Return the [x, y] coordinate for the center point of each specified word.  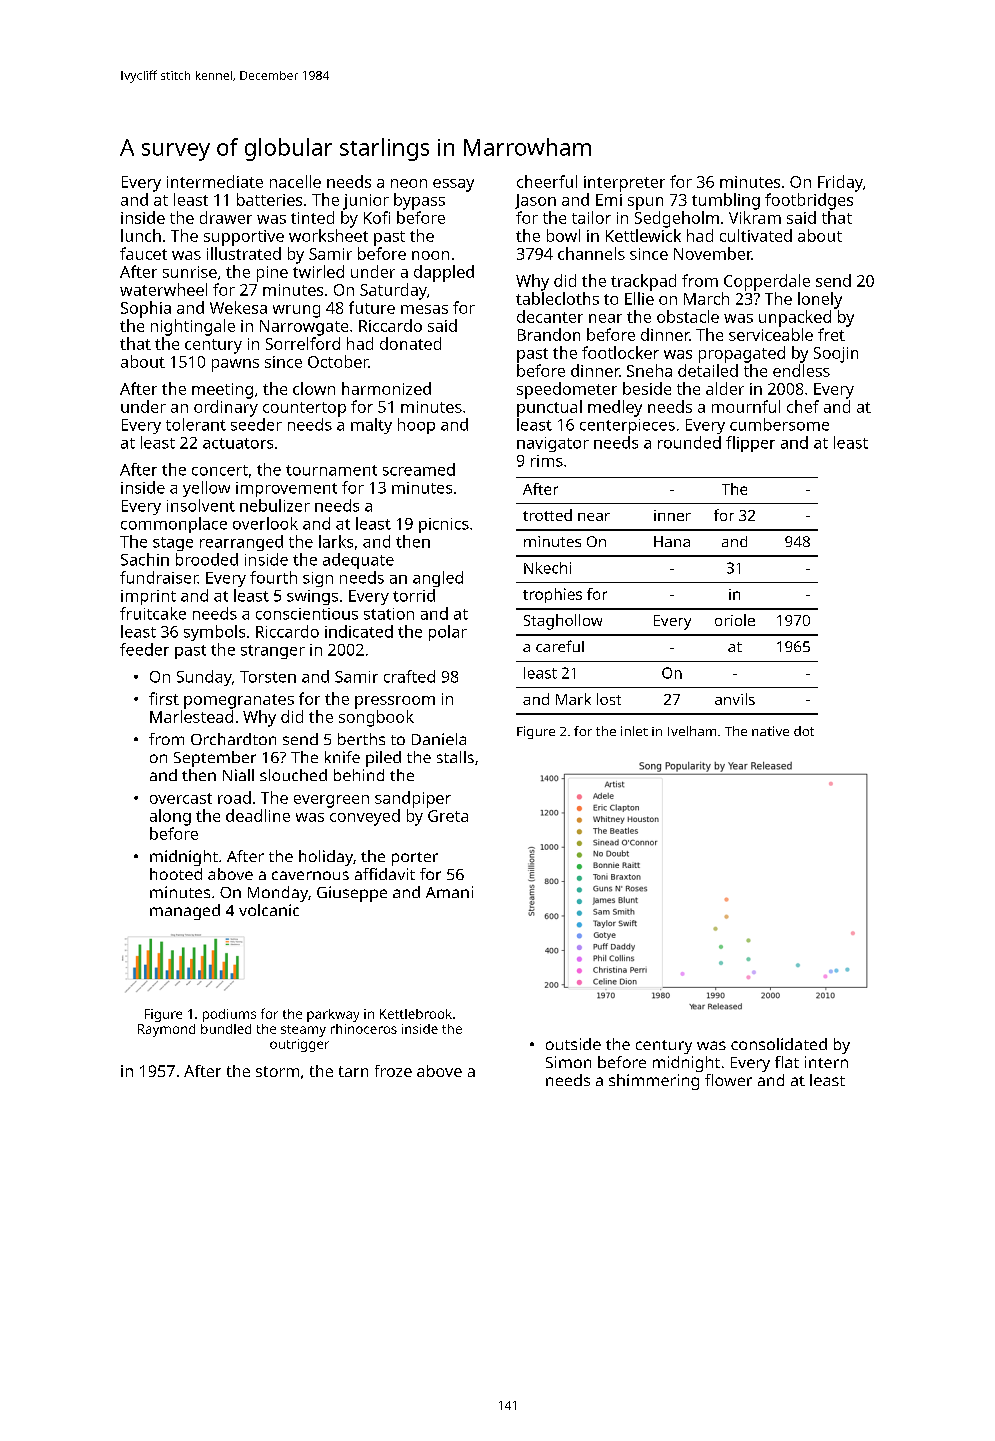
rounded [689, 442]
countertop [304, 409]
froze [393, 1071]
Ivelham [692, 731]
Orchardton [233, 739]
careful [560, 646]
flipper [750, 444]
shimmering [654, 1082]
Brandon [549, 334]
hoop [416, 426]
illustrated [244, 253]
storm [277, 1071]
